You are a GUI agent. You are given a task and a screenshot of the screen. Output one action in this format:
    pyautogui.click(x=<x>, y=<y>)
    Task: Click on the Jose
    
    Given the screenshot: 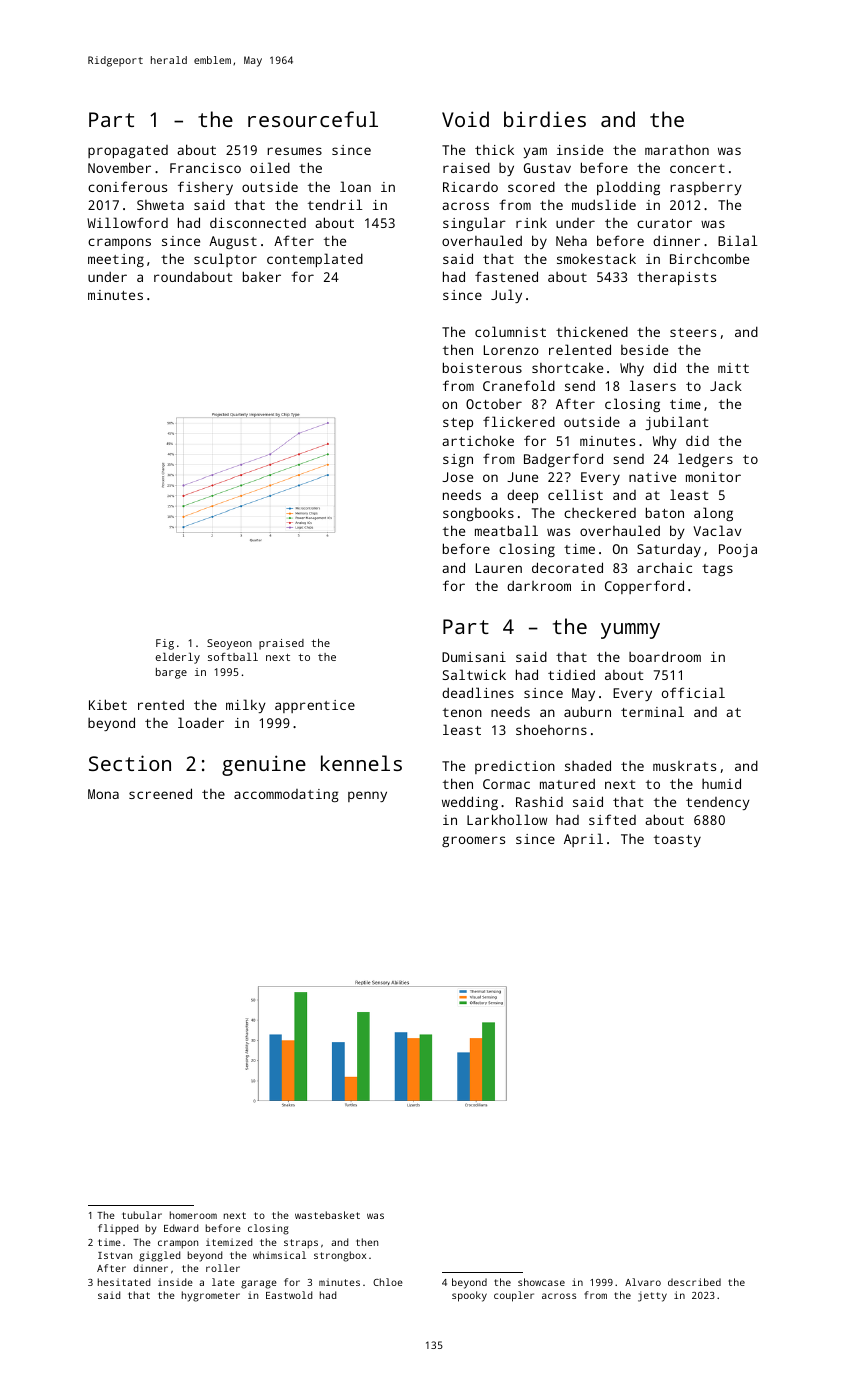 What is the action you would take?
    pyautogui.click(x=457, y=477)
